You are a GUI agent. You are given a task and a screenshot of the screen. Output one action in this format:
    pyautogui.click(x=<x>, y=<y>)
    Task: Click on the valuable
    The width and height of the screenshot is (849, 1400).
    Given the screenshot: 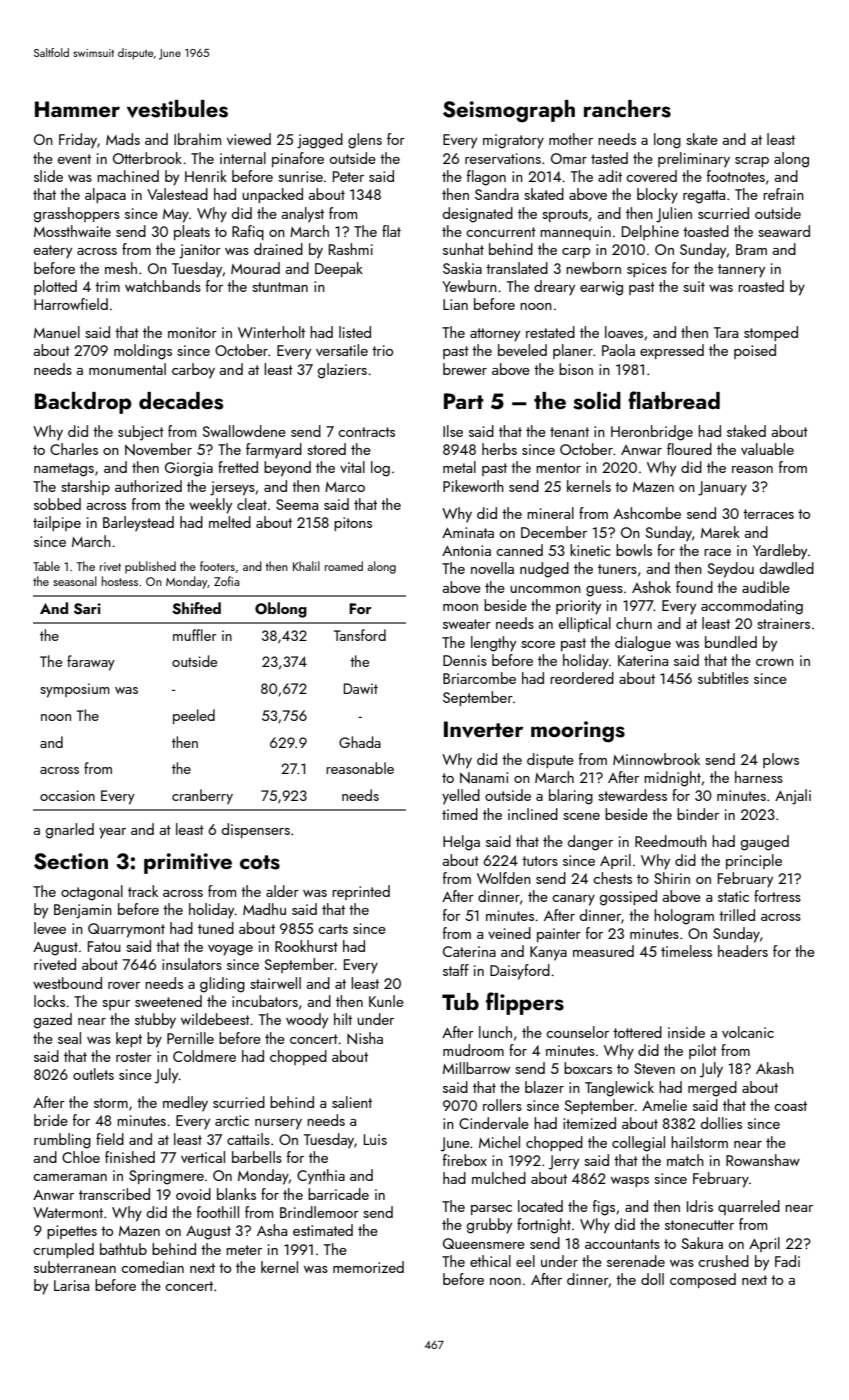 What is the action you would take?
    pyautogui.click(x=767, y=449)
